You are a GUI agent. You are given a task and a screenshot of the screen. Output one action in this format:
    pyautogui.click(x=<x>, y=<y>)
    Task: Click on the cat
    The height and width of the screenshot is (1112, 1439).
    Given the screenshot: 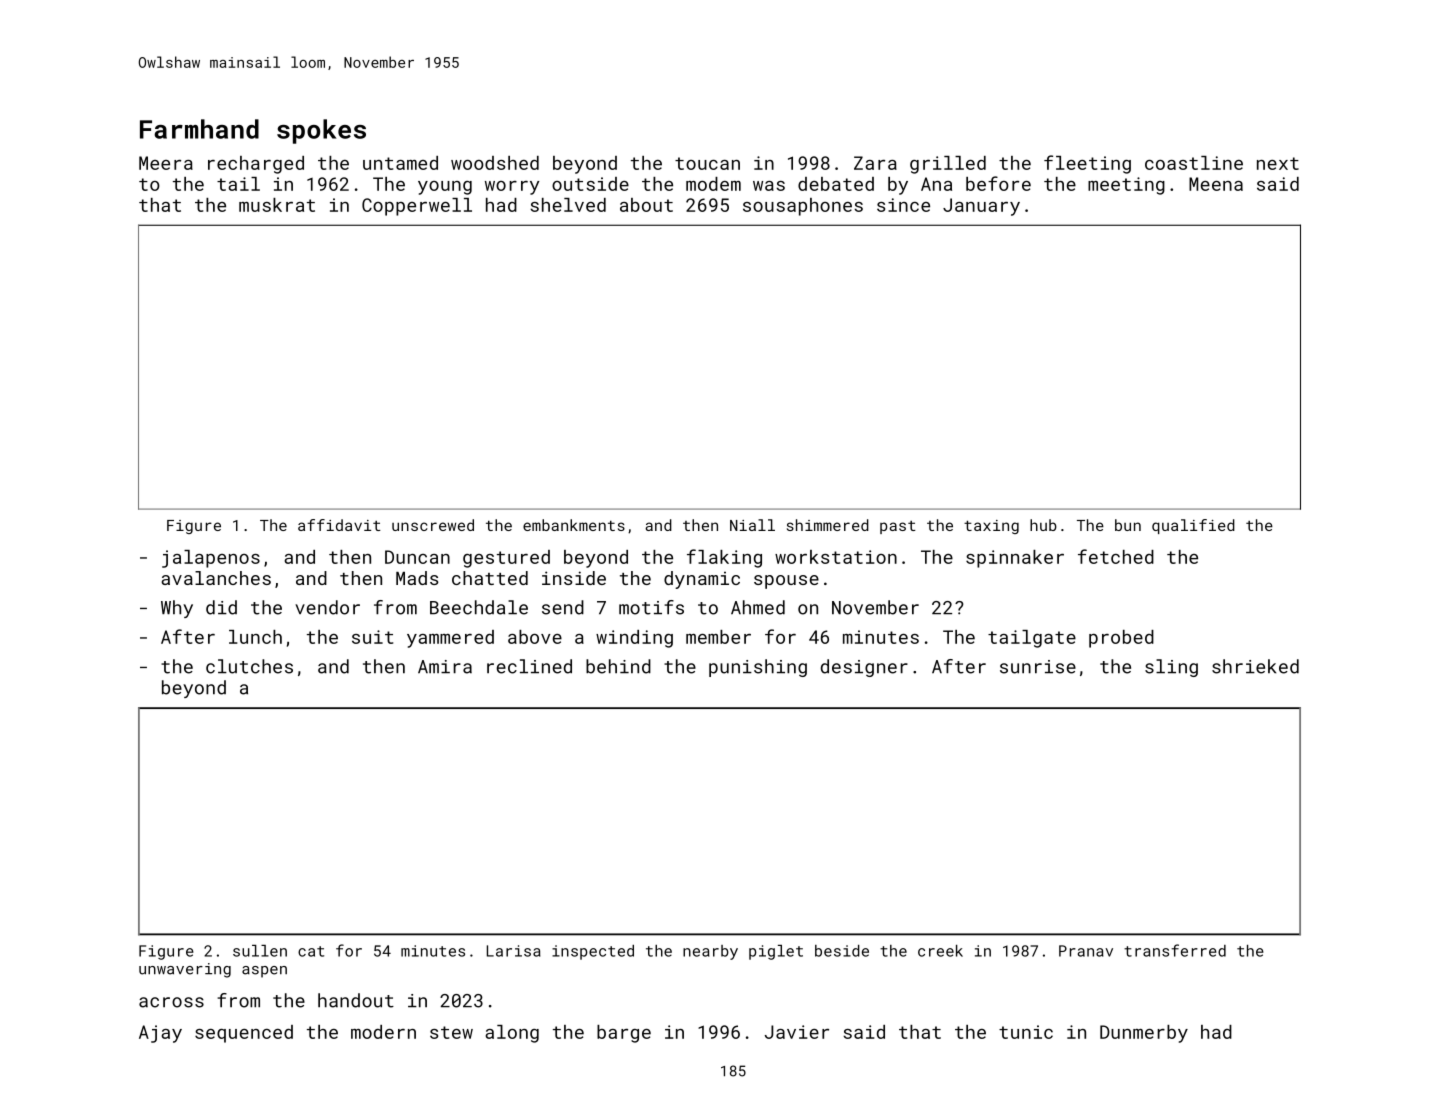 What is the action you would take?
    pyautogui.click(x=311, y=951)
